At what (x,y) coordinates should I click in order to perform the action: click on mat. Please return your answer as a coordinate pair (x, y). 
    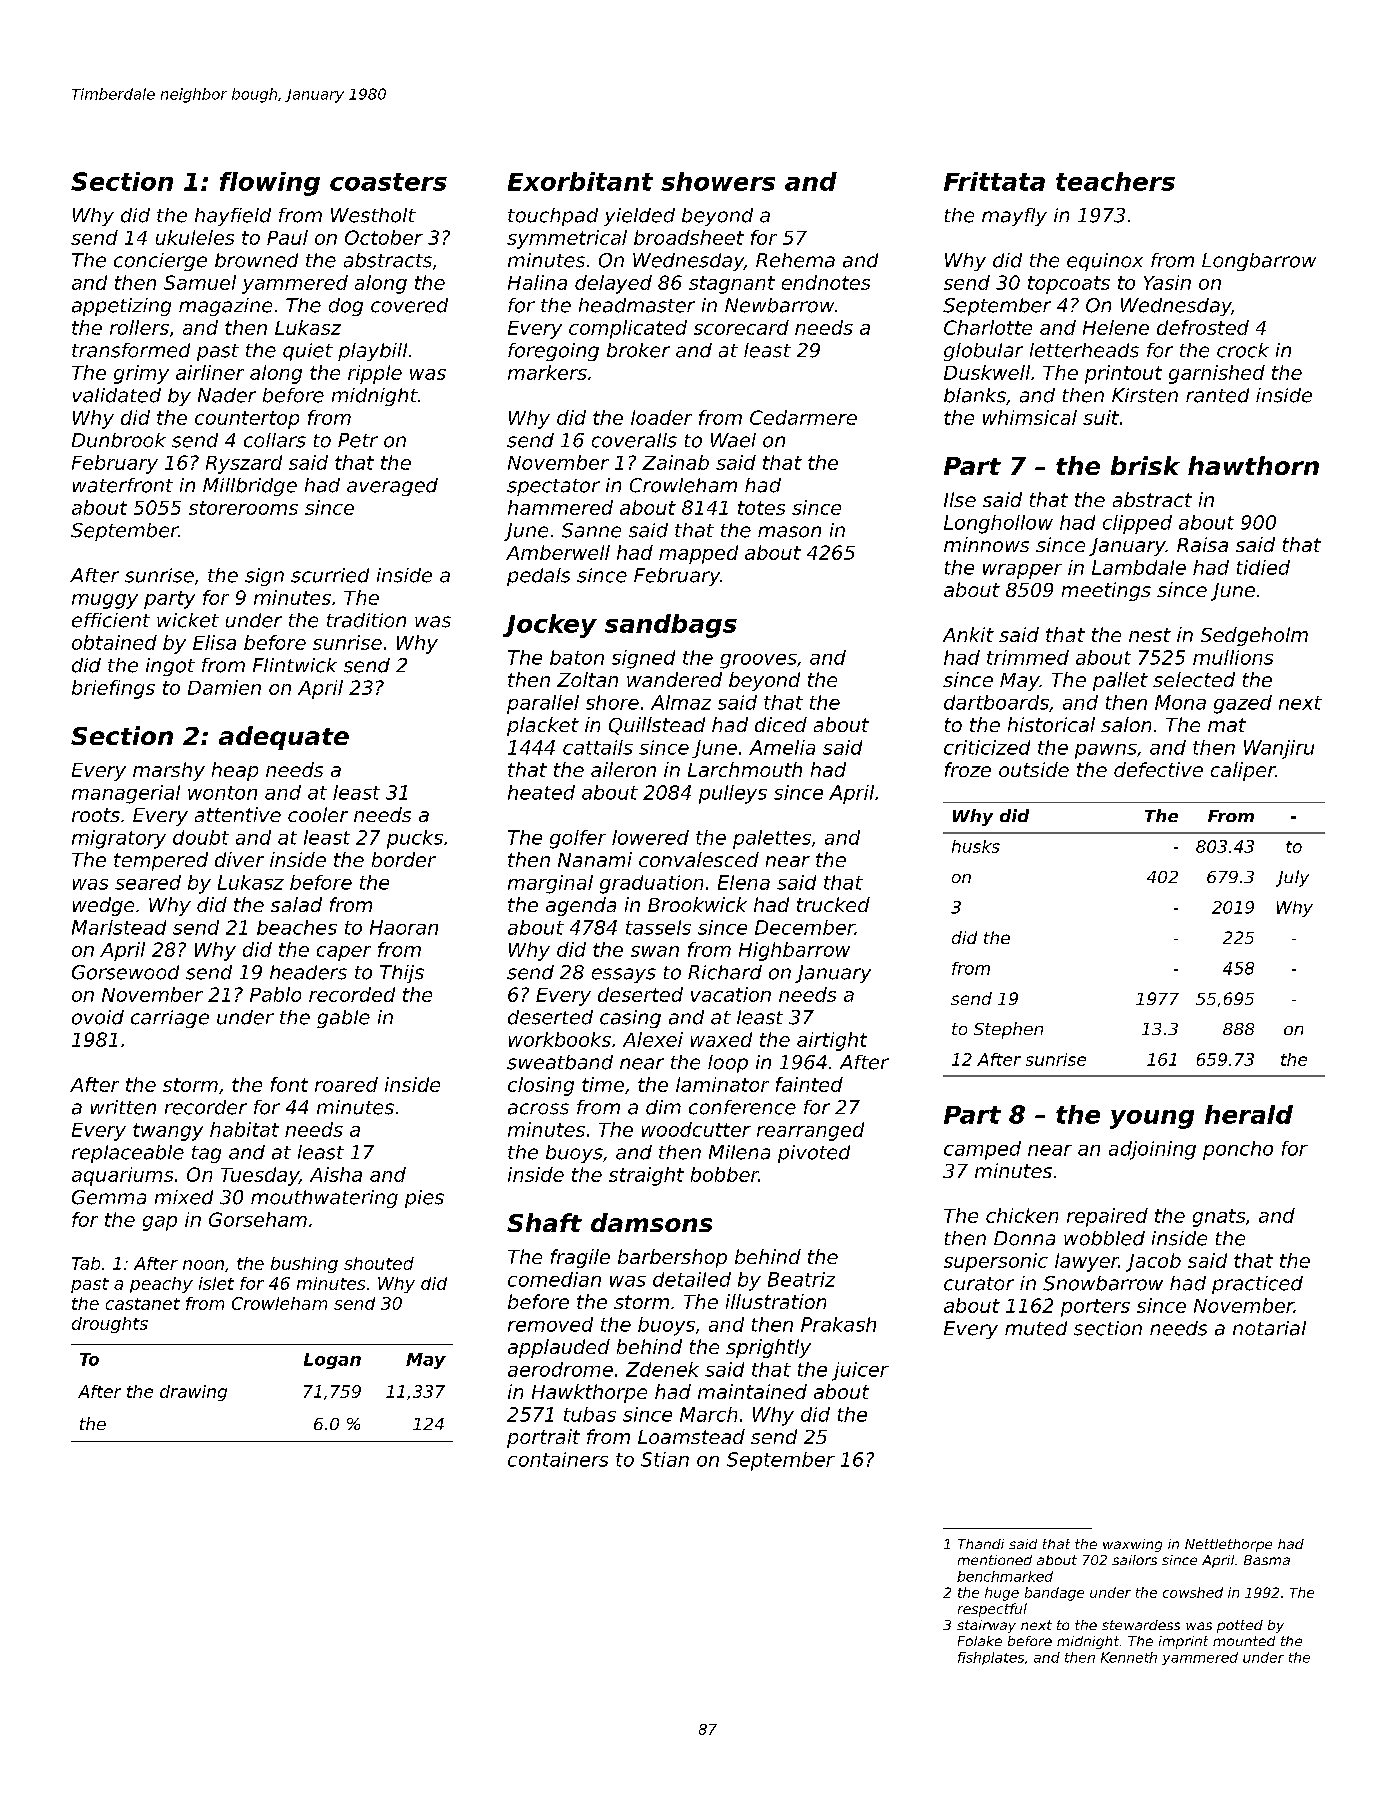
    Looking at the image, I should click on (1227, 725).
